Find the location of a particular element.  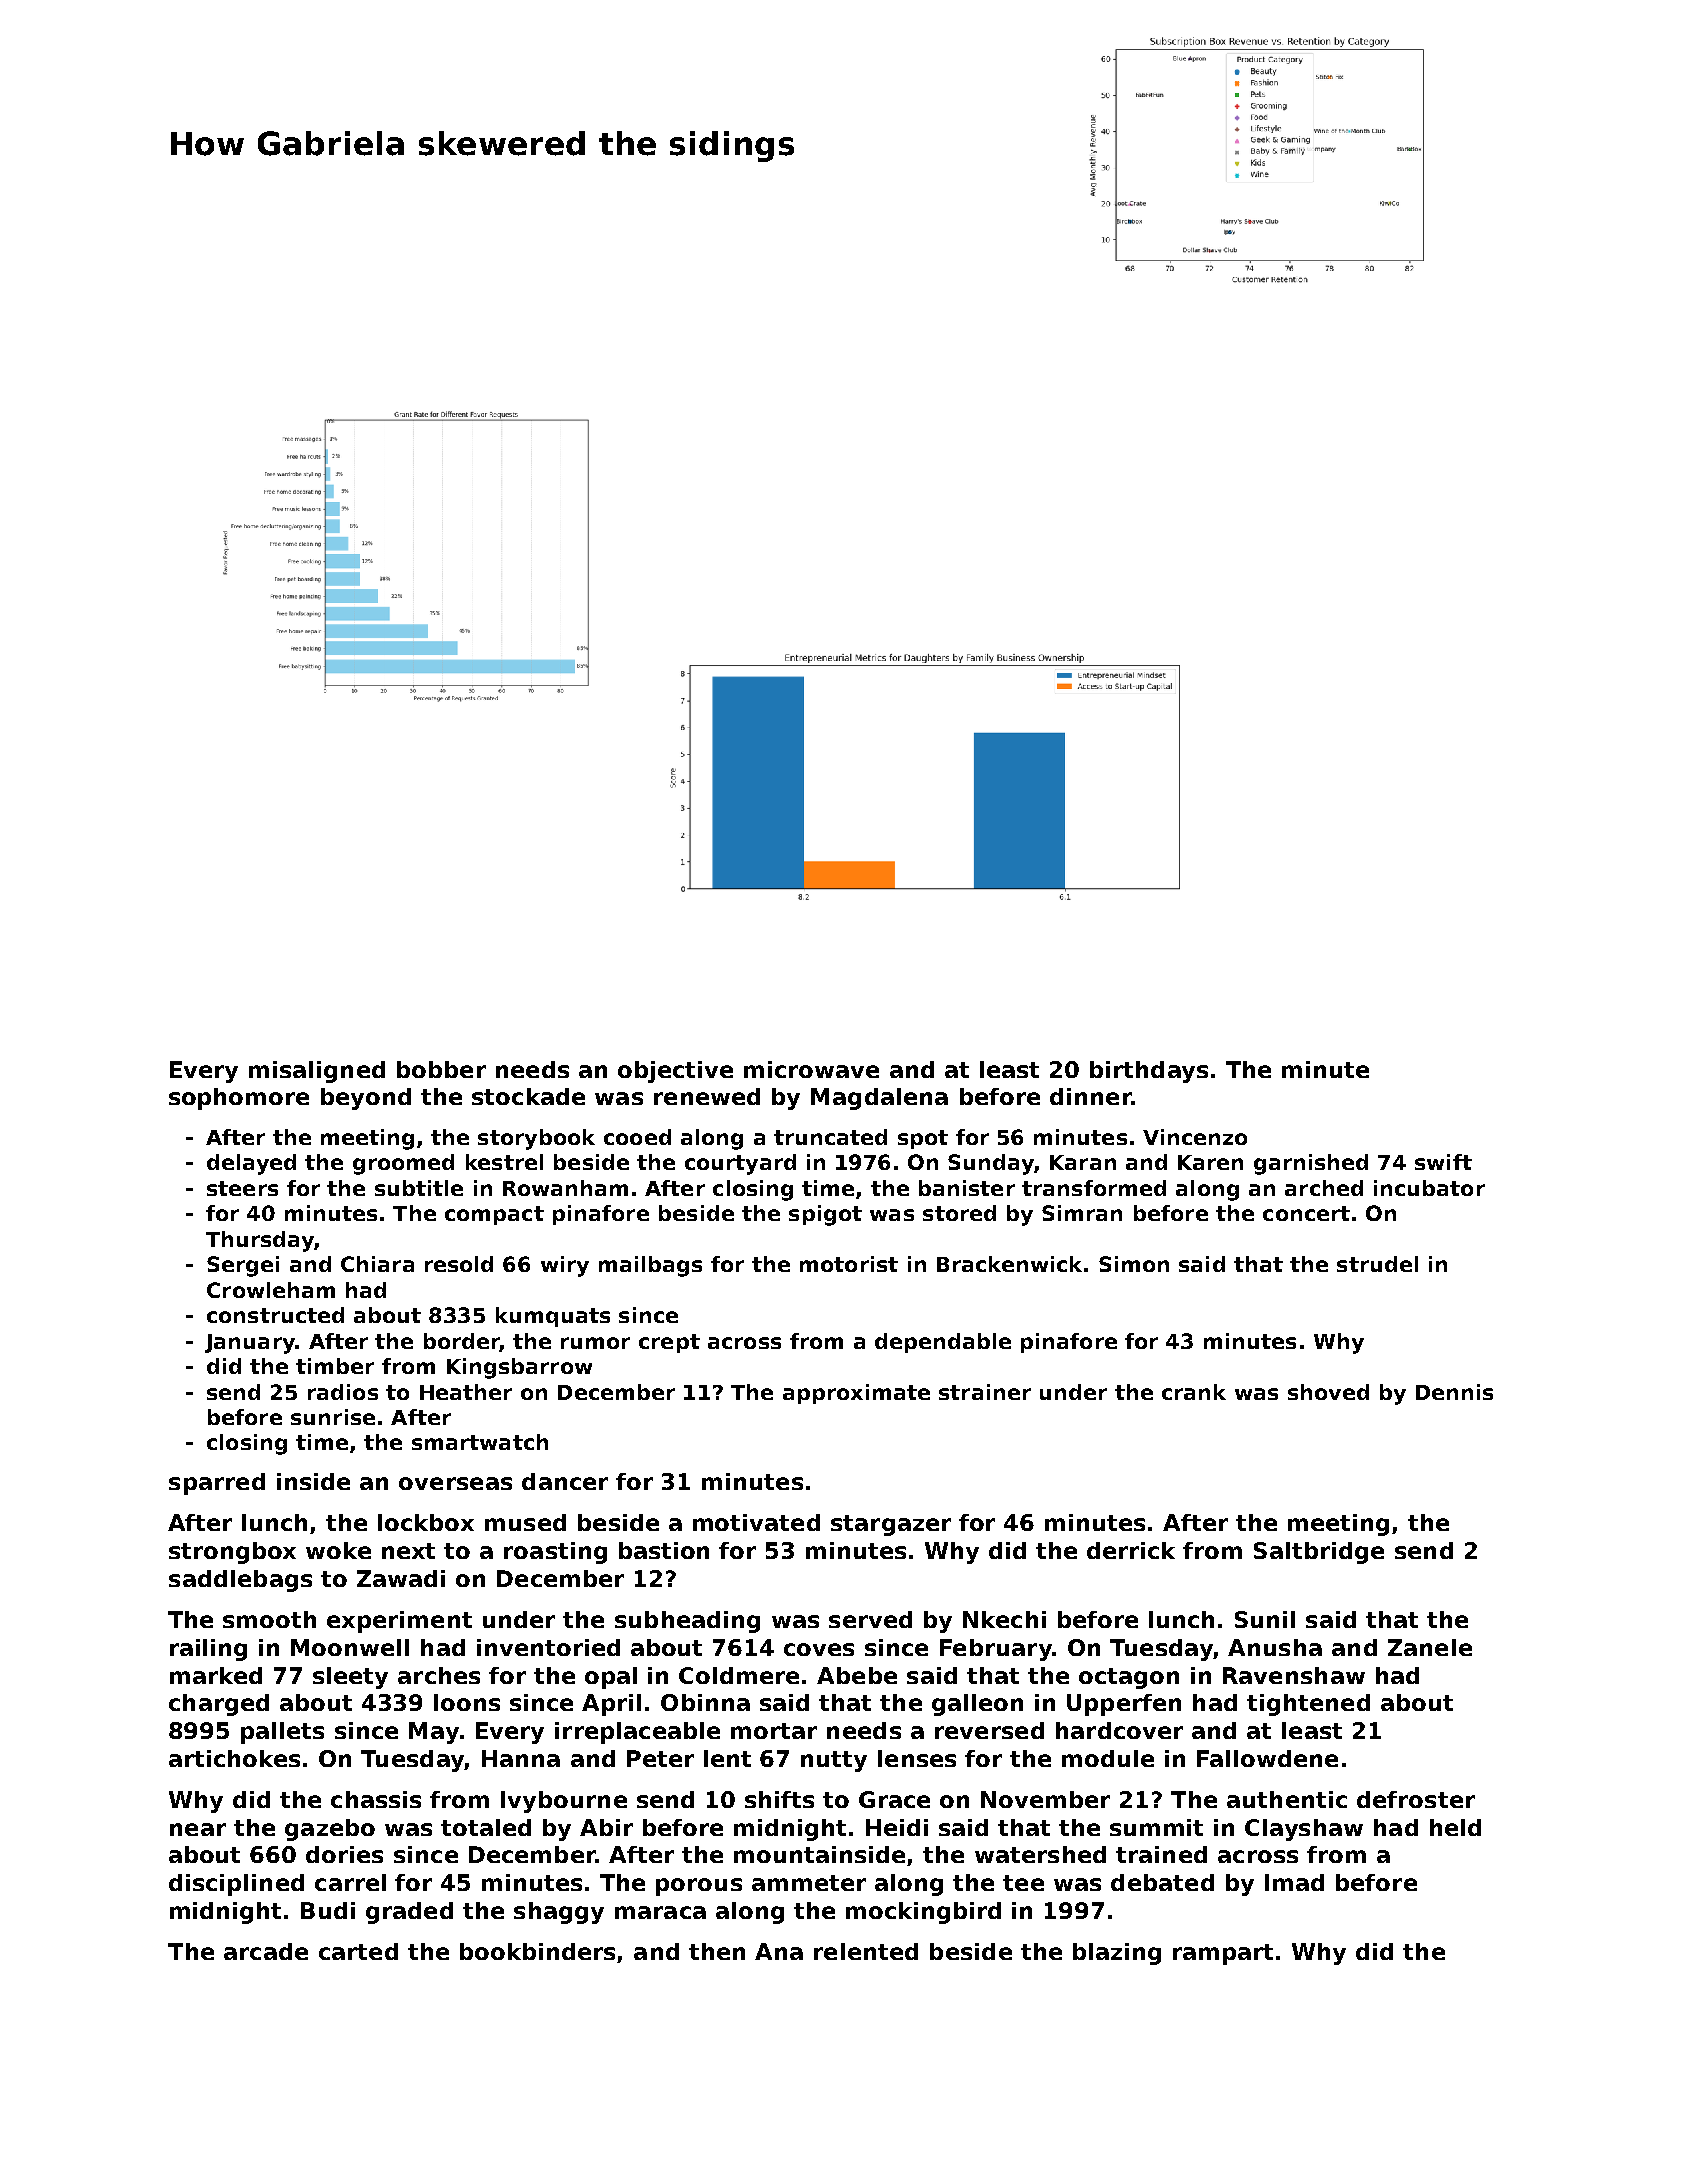

strainer is located at coordinates (985, 1392).
